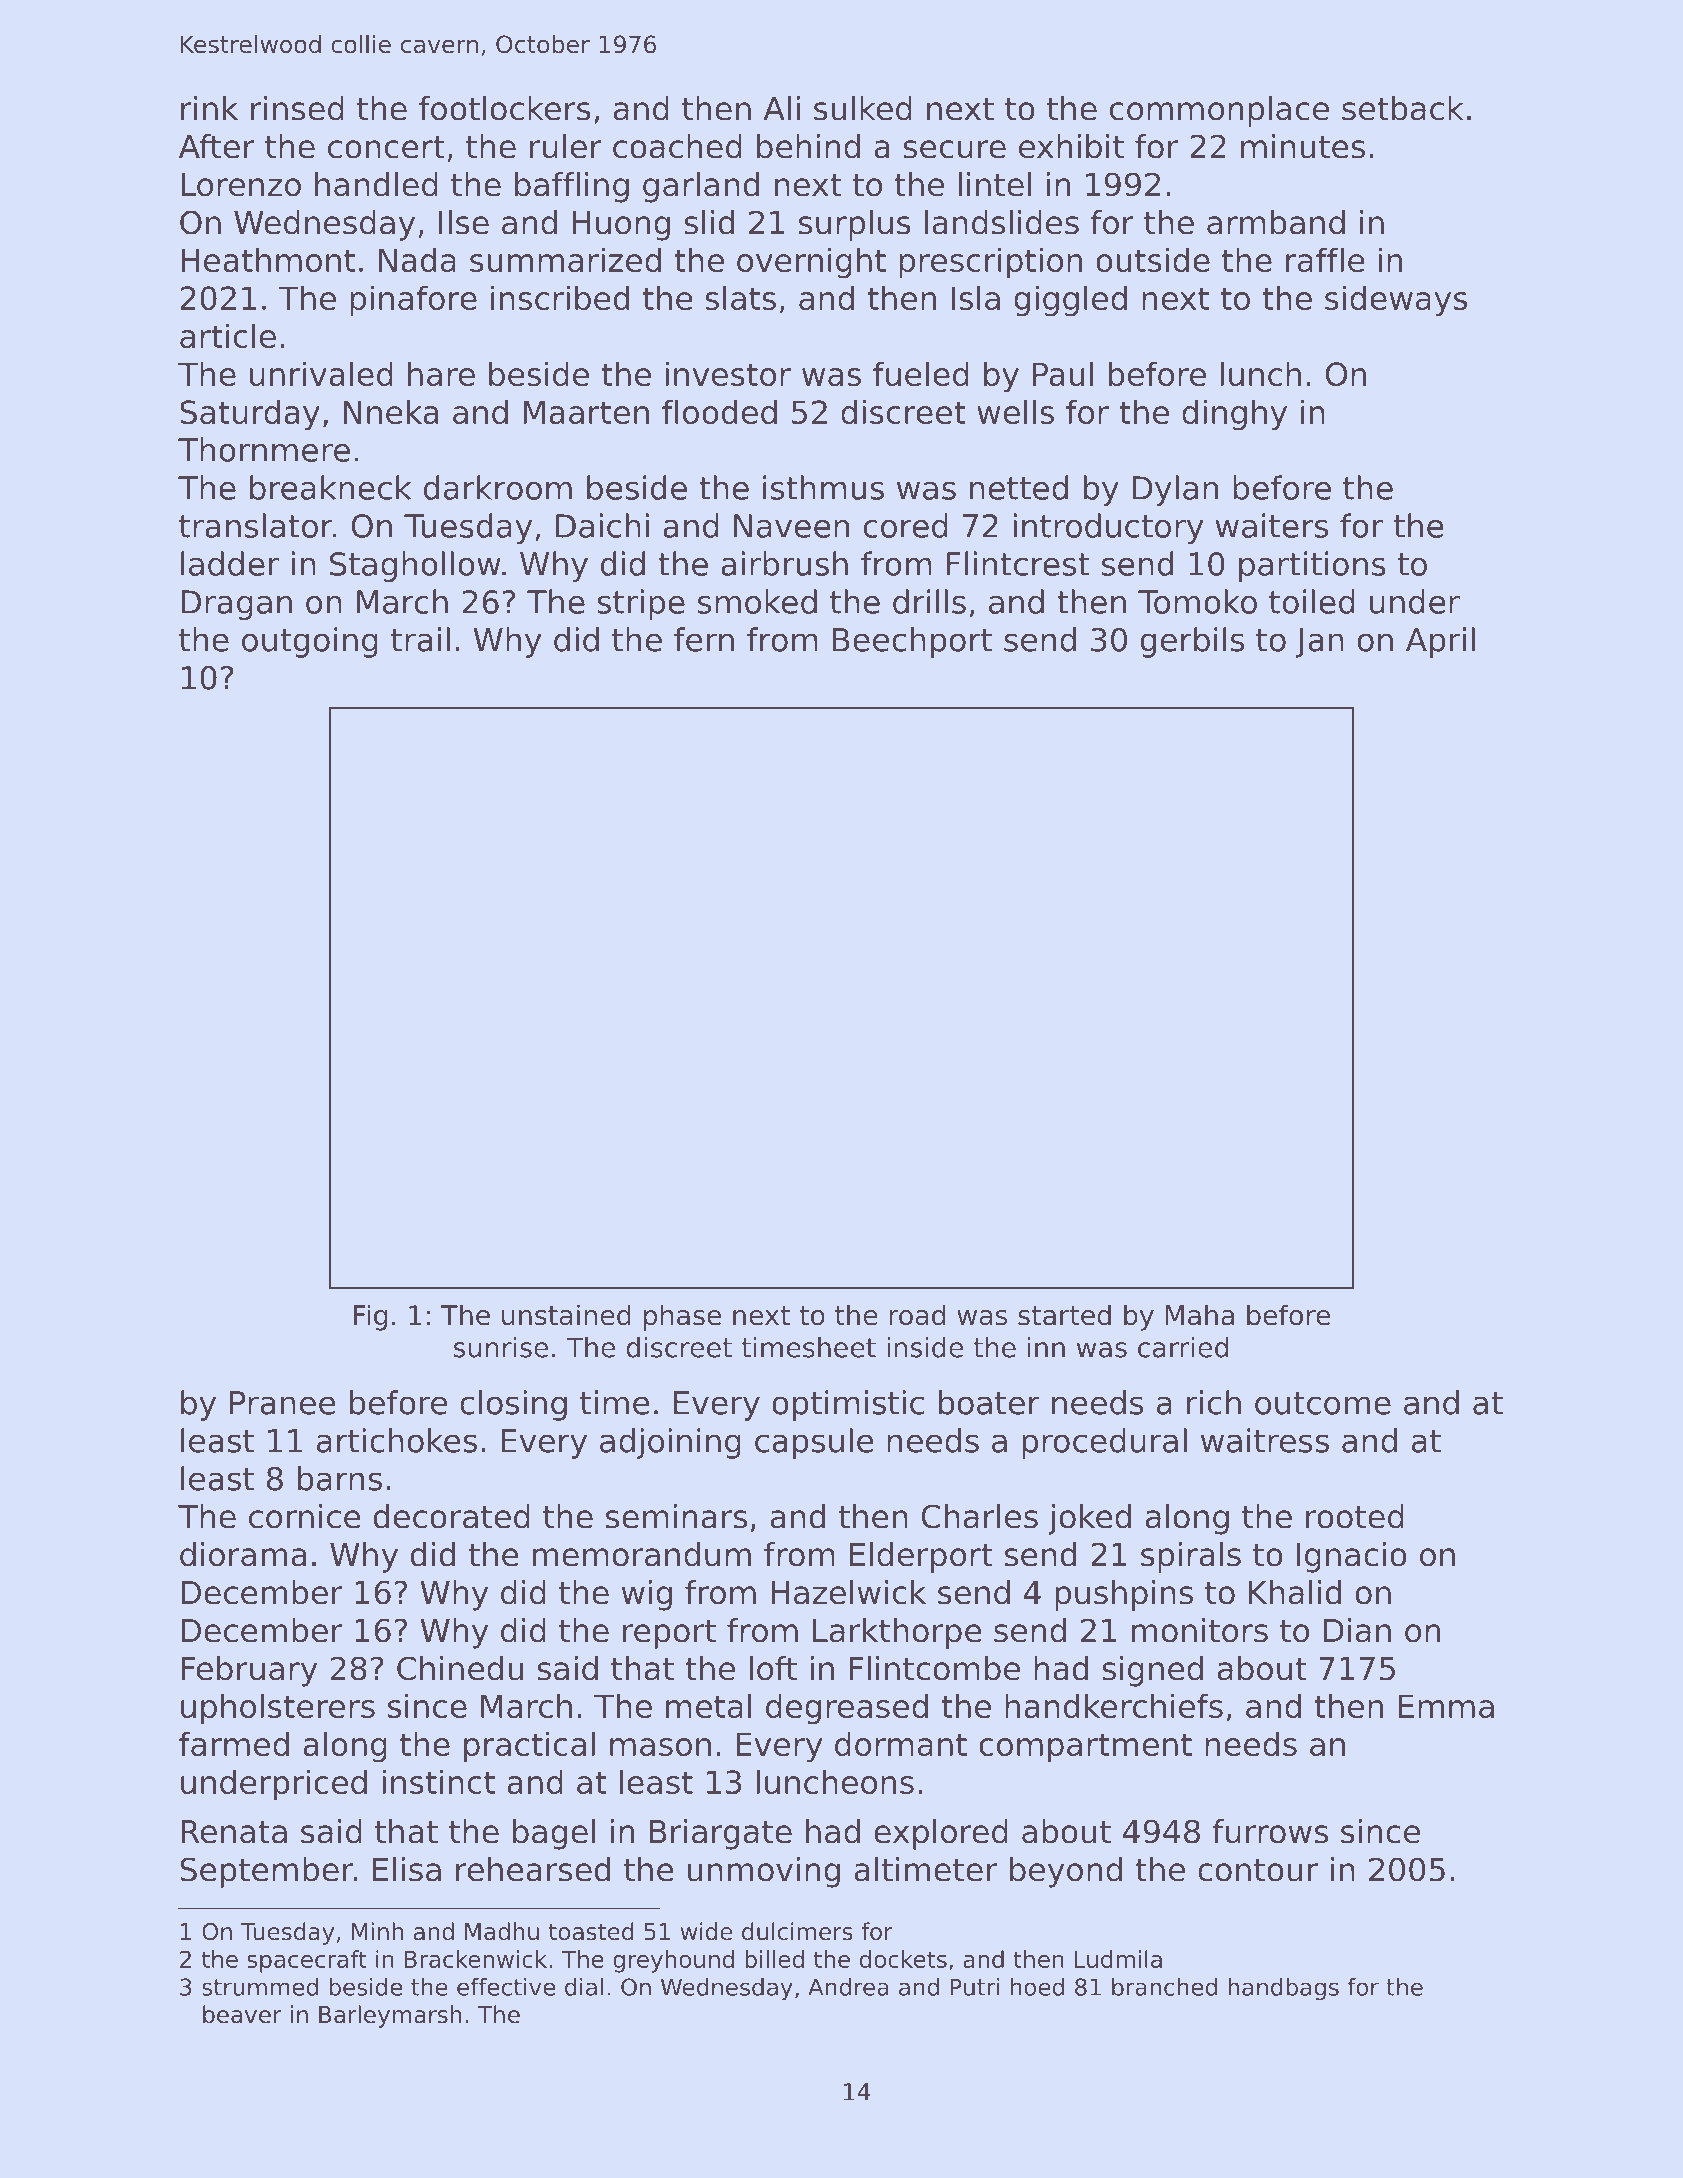 Image resolution: width=1683 pixels, height=2178 pixels. Describe the element at coordinates (307, 1961) in the screenshot. I see `spacecraft` at that location.
